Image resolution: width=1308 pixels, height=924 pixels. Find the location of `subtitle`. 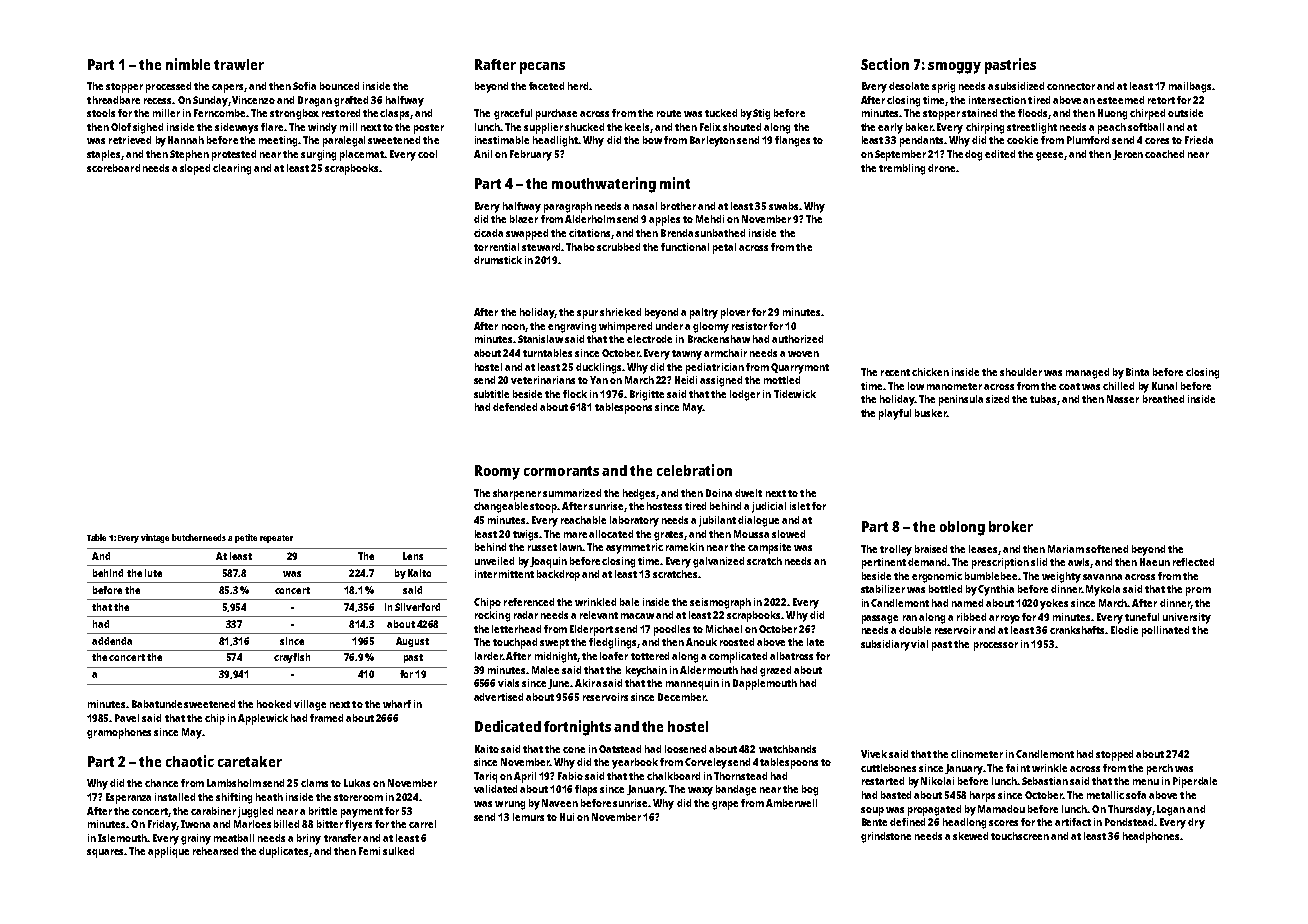

subtitle is located at coordinates (491, 394).
